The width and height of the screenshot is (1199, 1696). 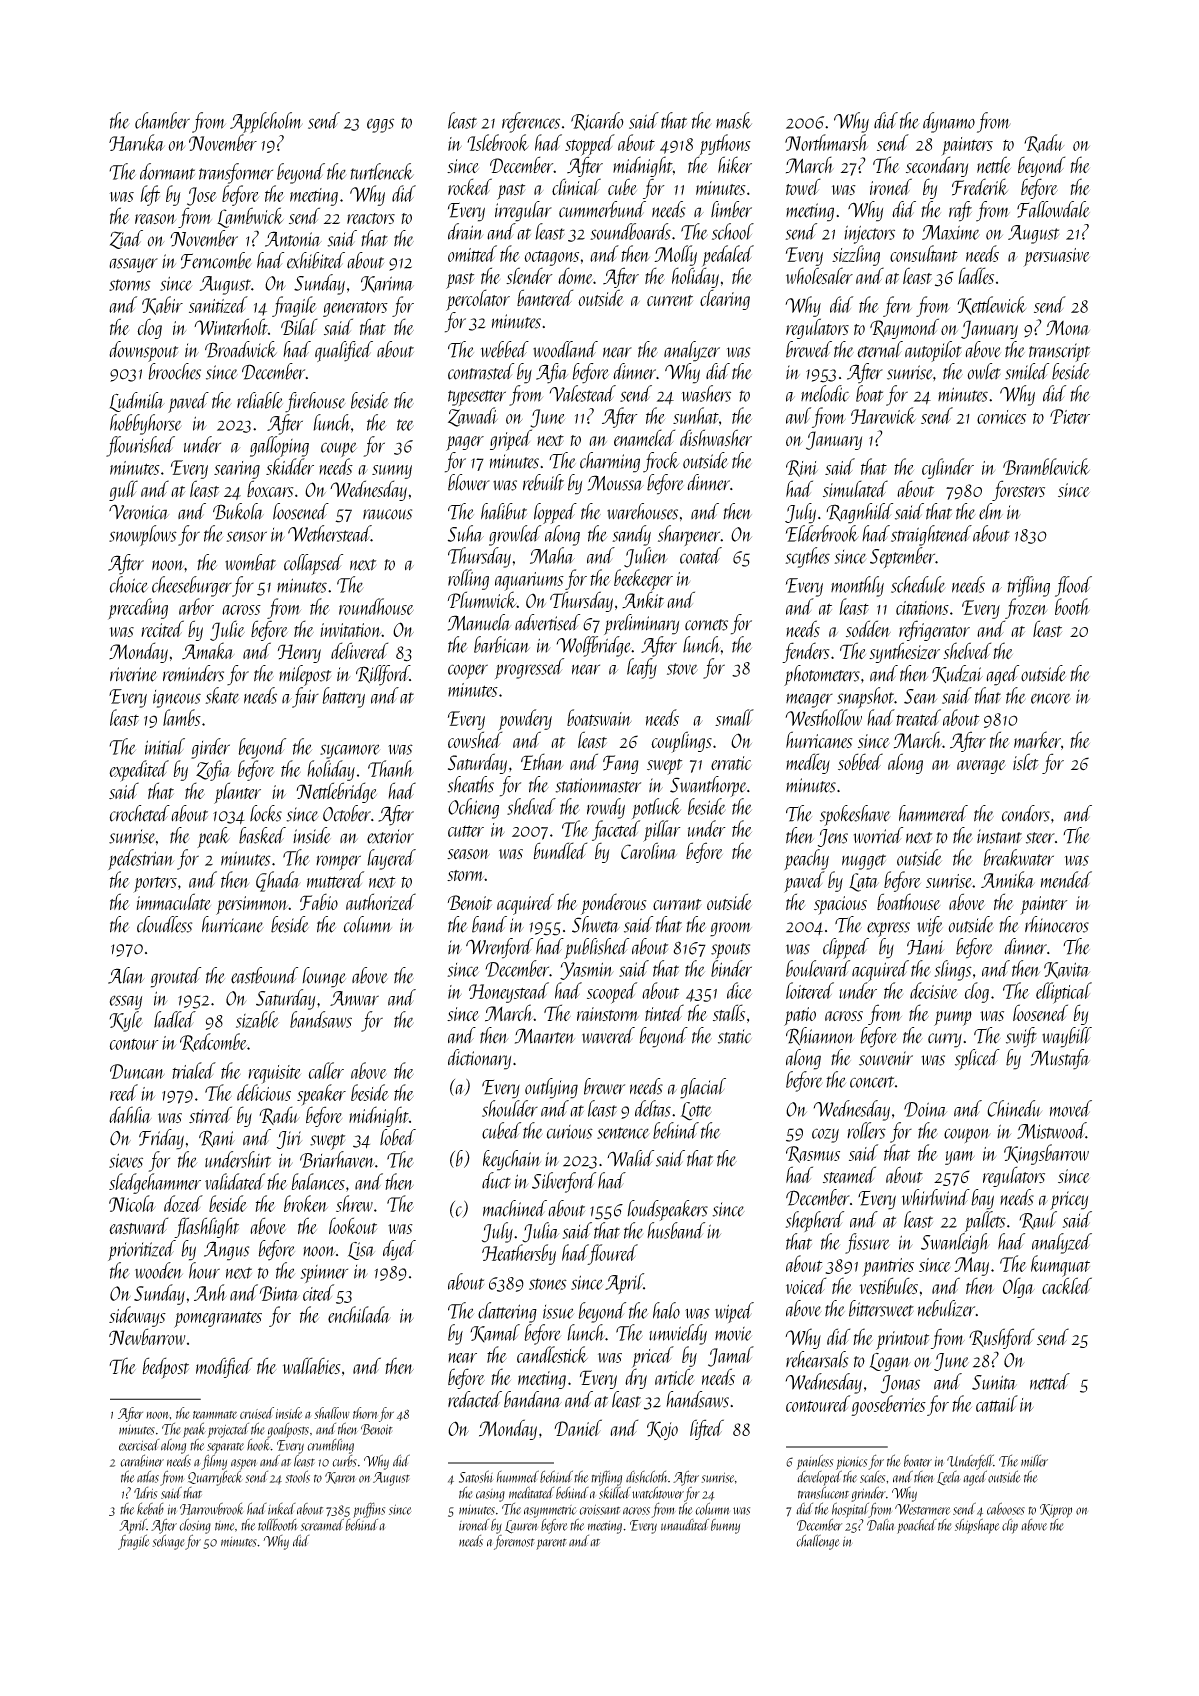 I want to click on Kavita, so click(x=1067, y=970).
